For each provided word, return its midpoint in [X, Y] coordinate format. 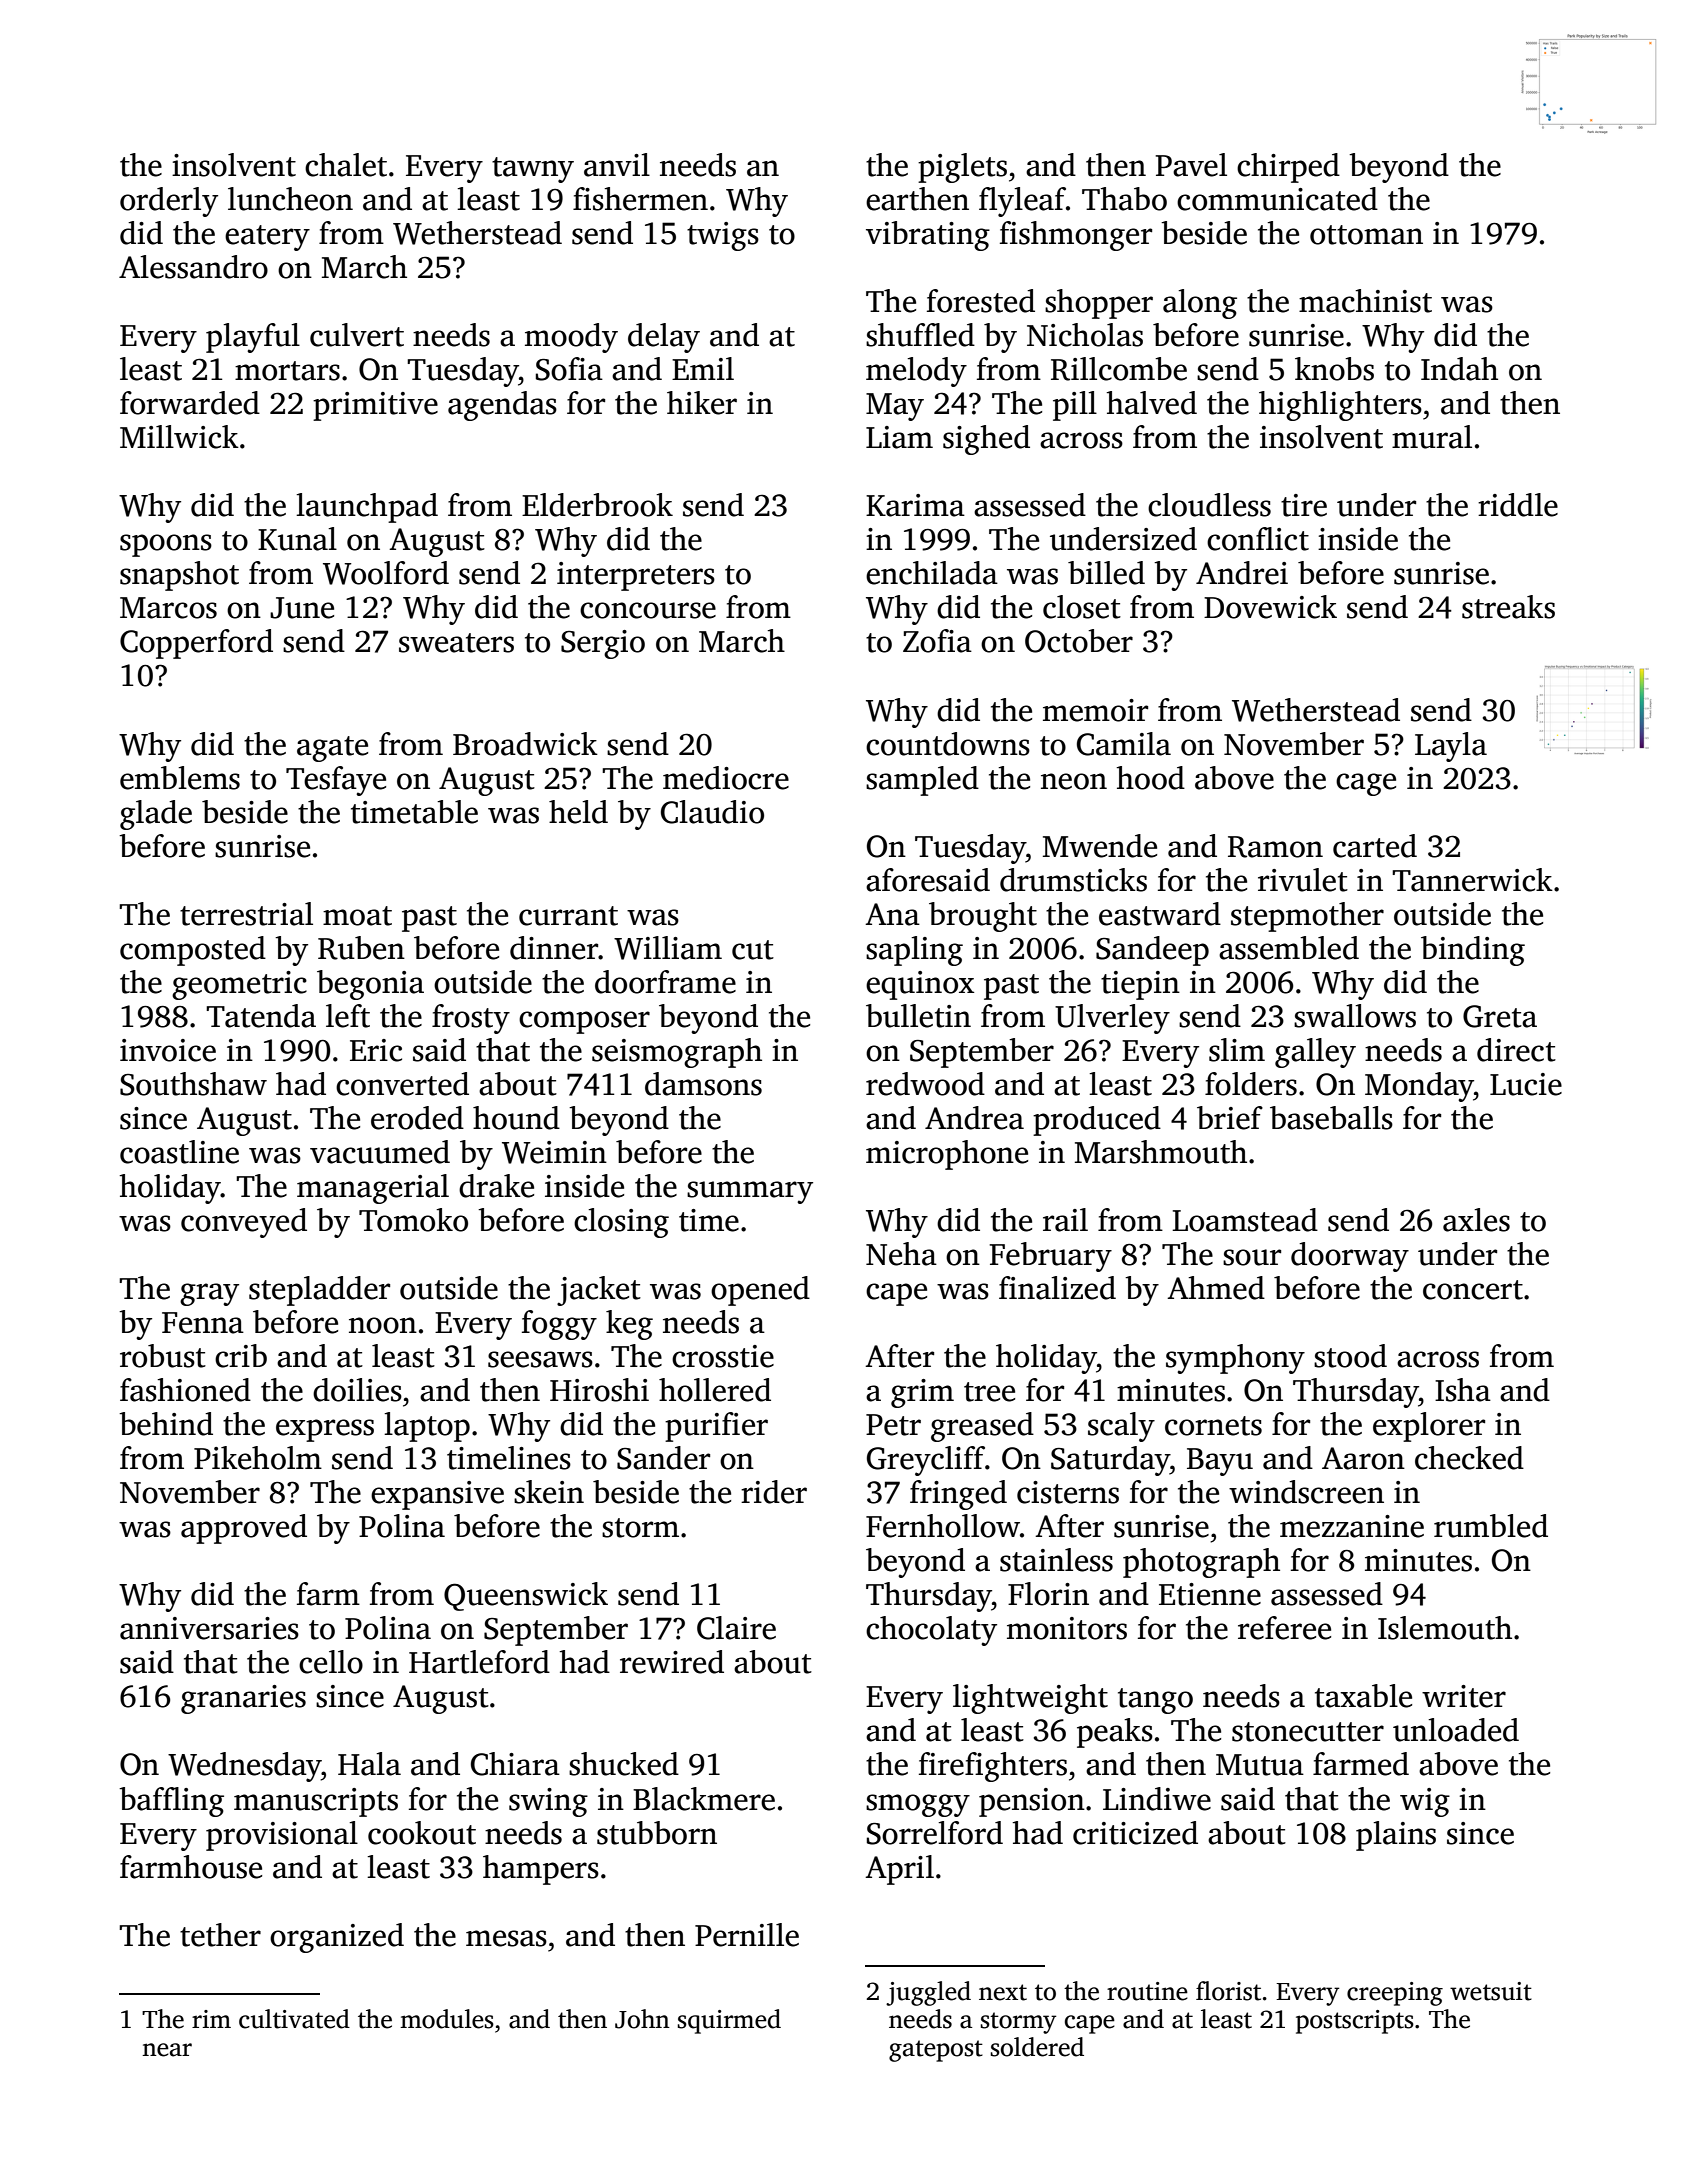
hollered [715, 1390]
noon [383, 1325]
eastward [1160, 914]
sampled [922, 781]
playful [253, 338]
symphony [1235, 1359]
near [167, 2050]
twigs [723, 236]
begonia [370, 985]
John [642, 2019]
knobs [1334, 369]
